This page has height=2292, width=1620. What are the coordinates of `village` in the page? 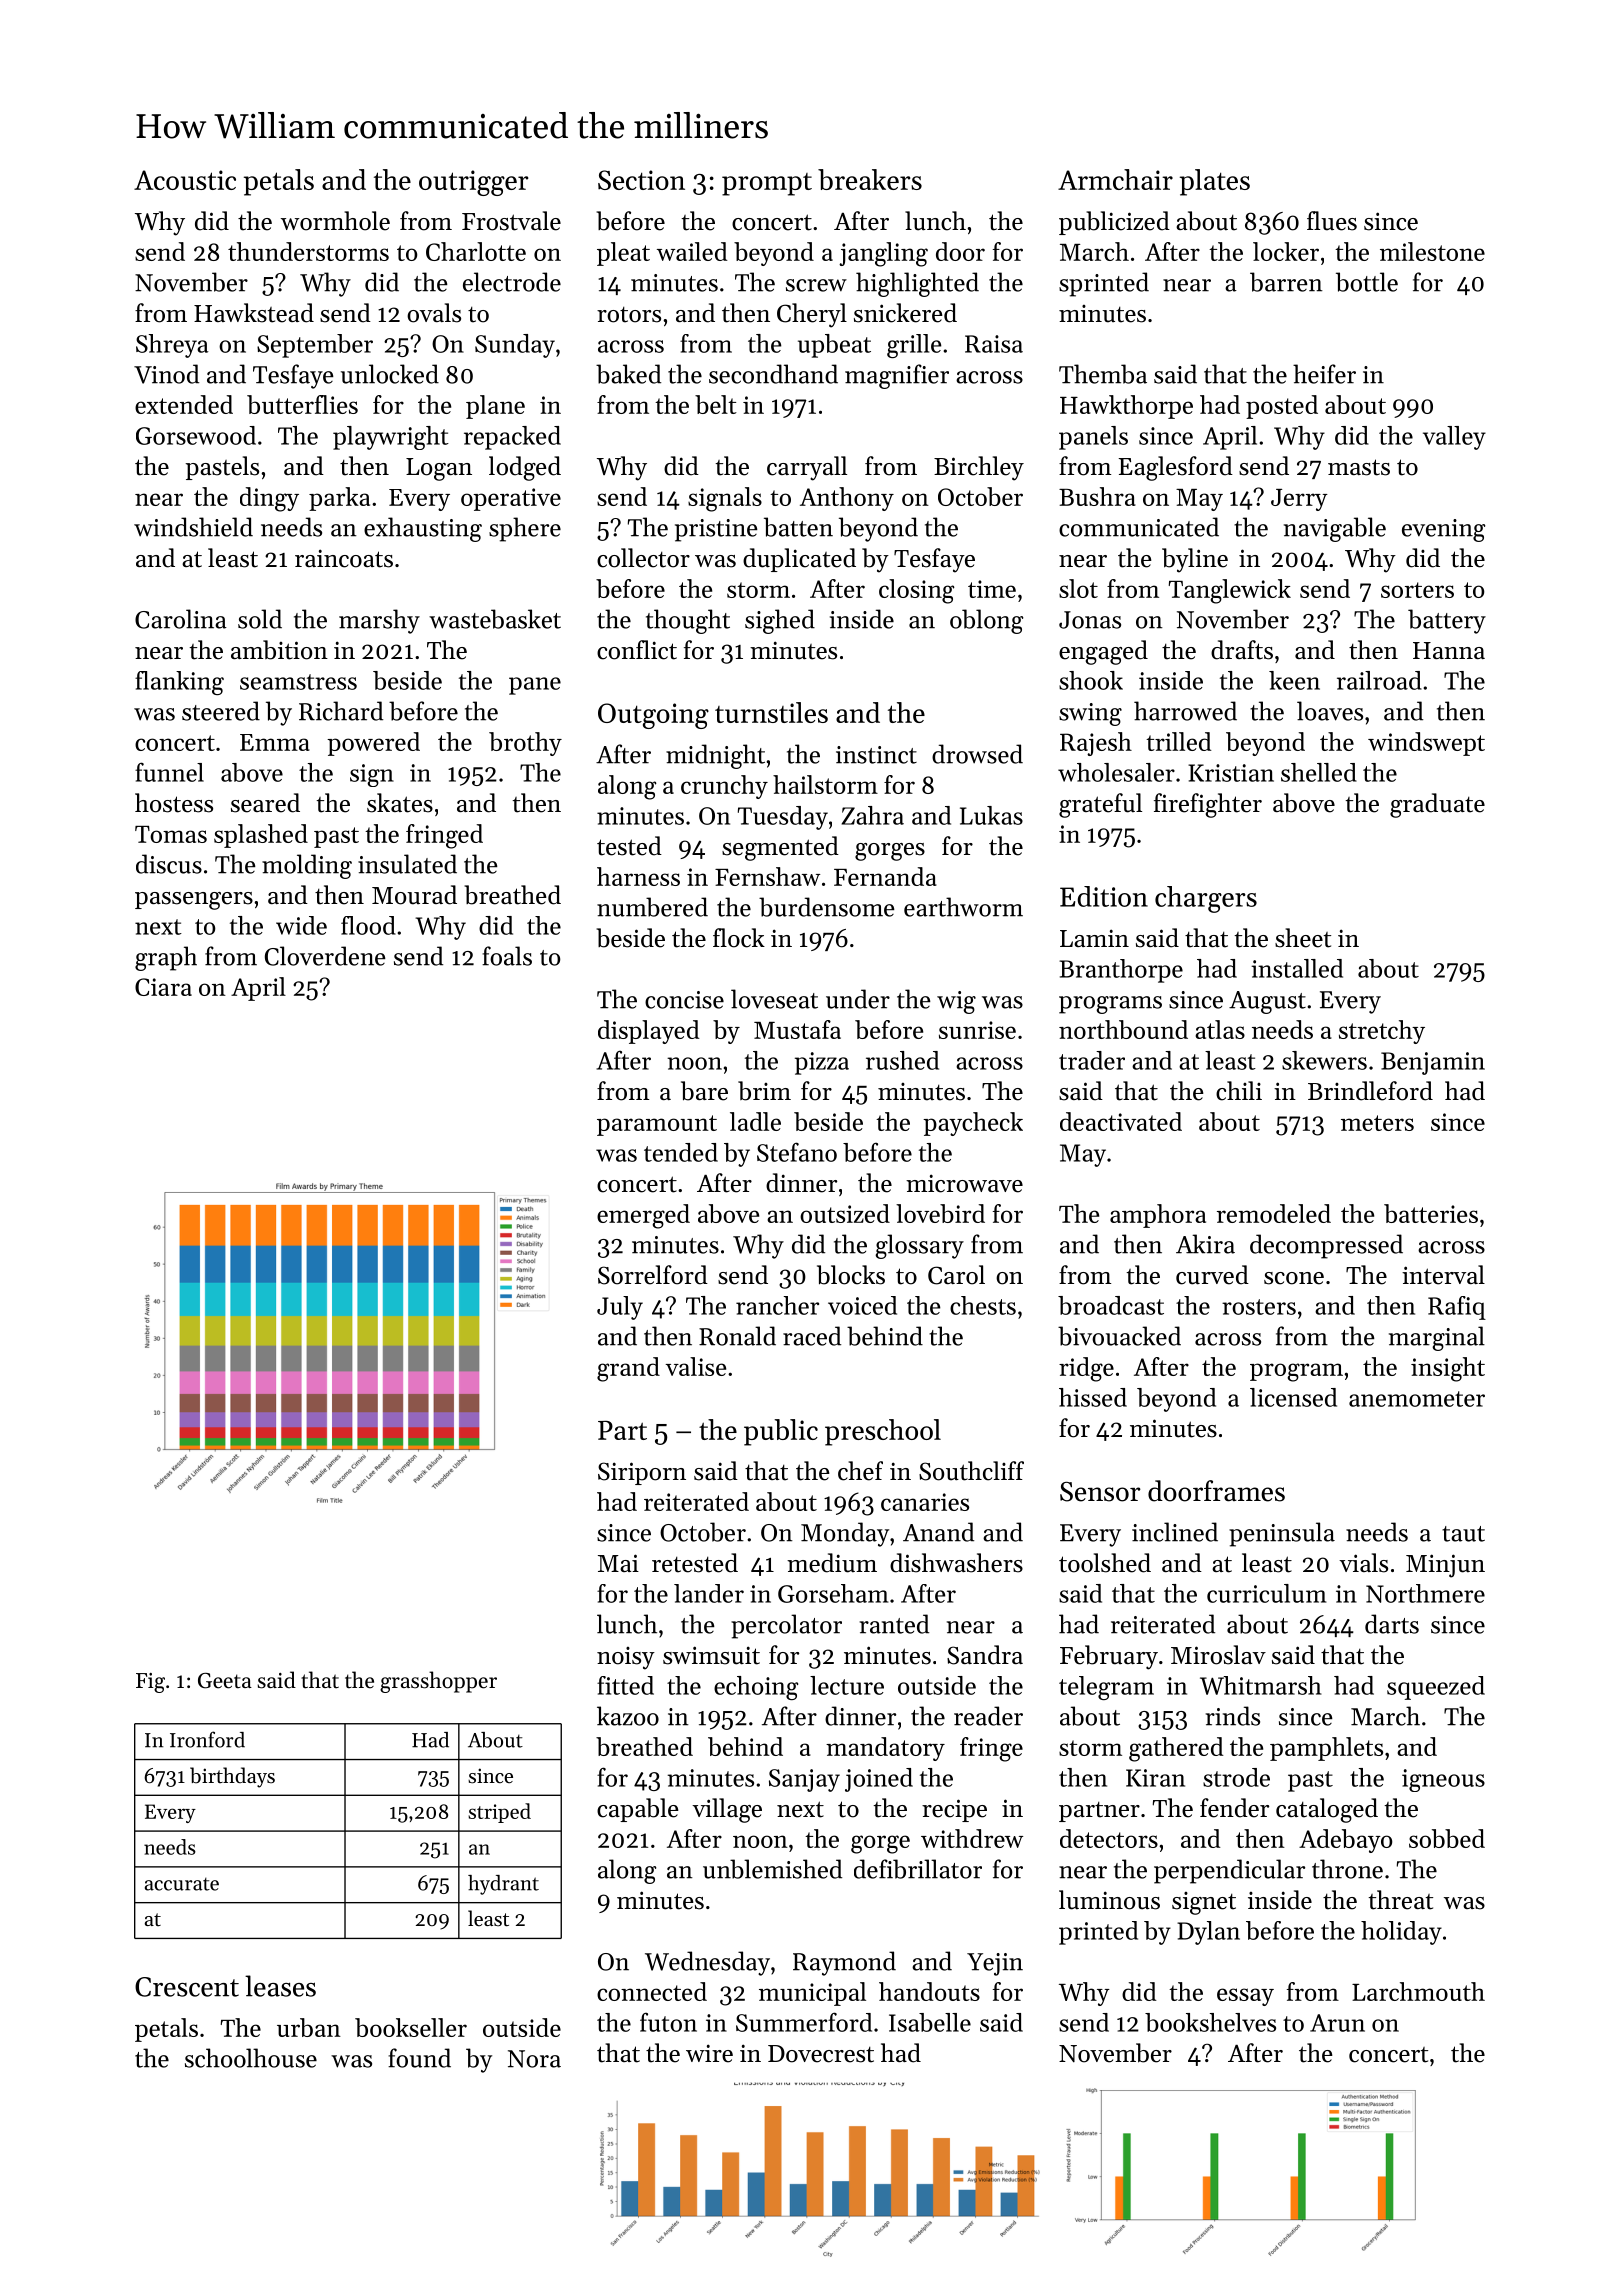 It's located at (727, 1810).
